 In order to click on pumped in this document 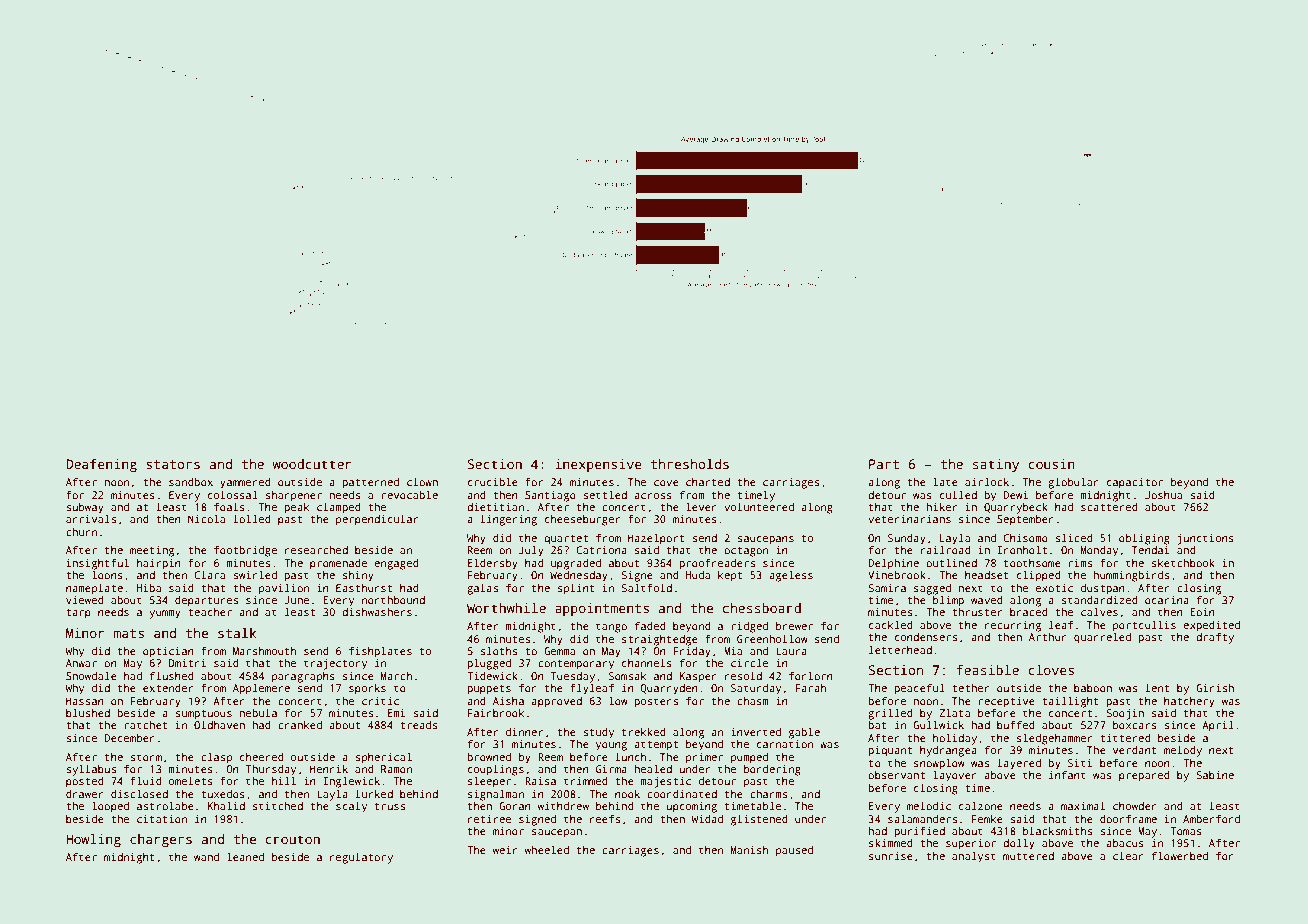, I will do `click(749, 758)`.
